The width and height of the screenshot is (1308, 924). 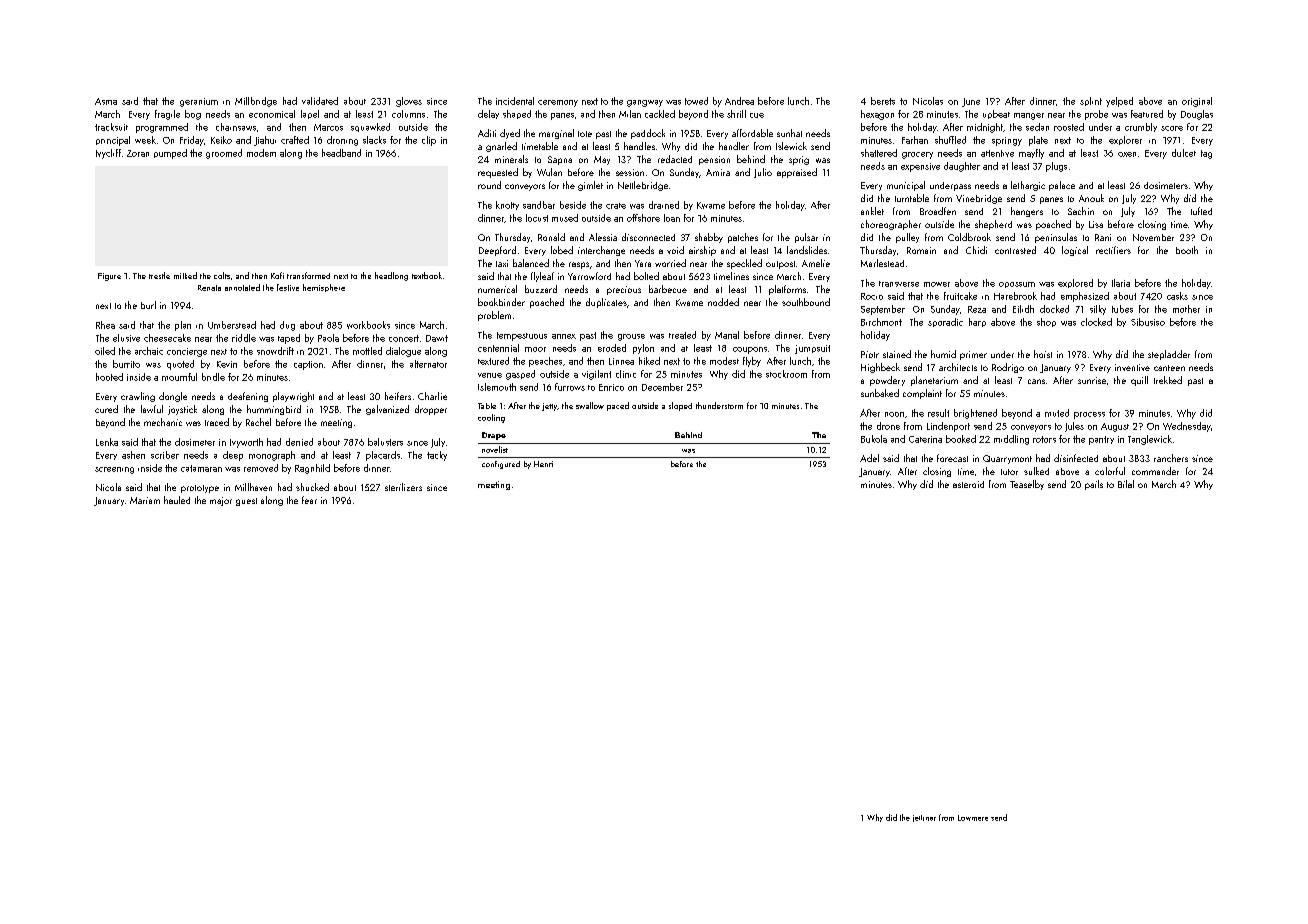 I want to click on Mariam, so click(x=145, y=500).
